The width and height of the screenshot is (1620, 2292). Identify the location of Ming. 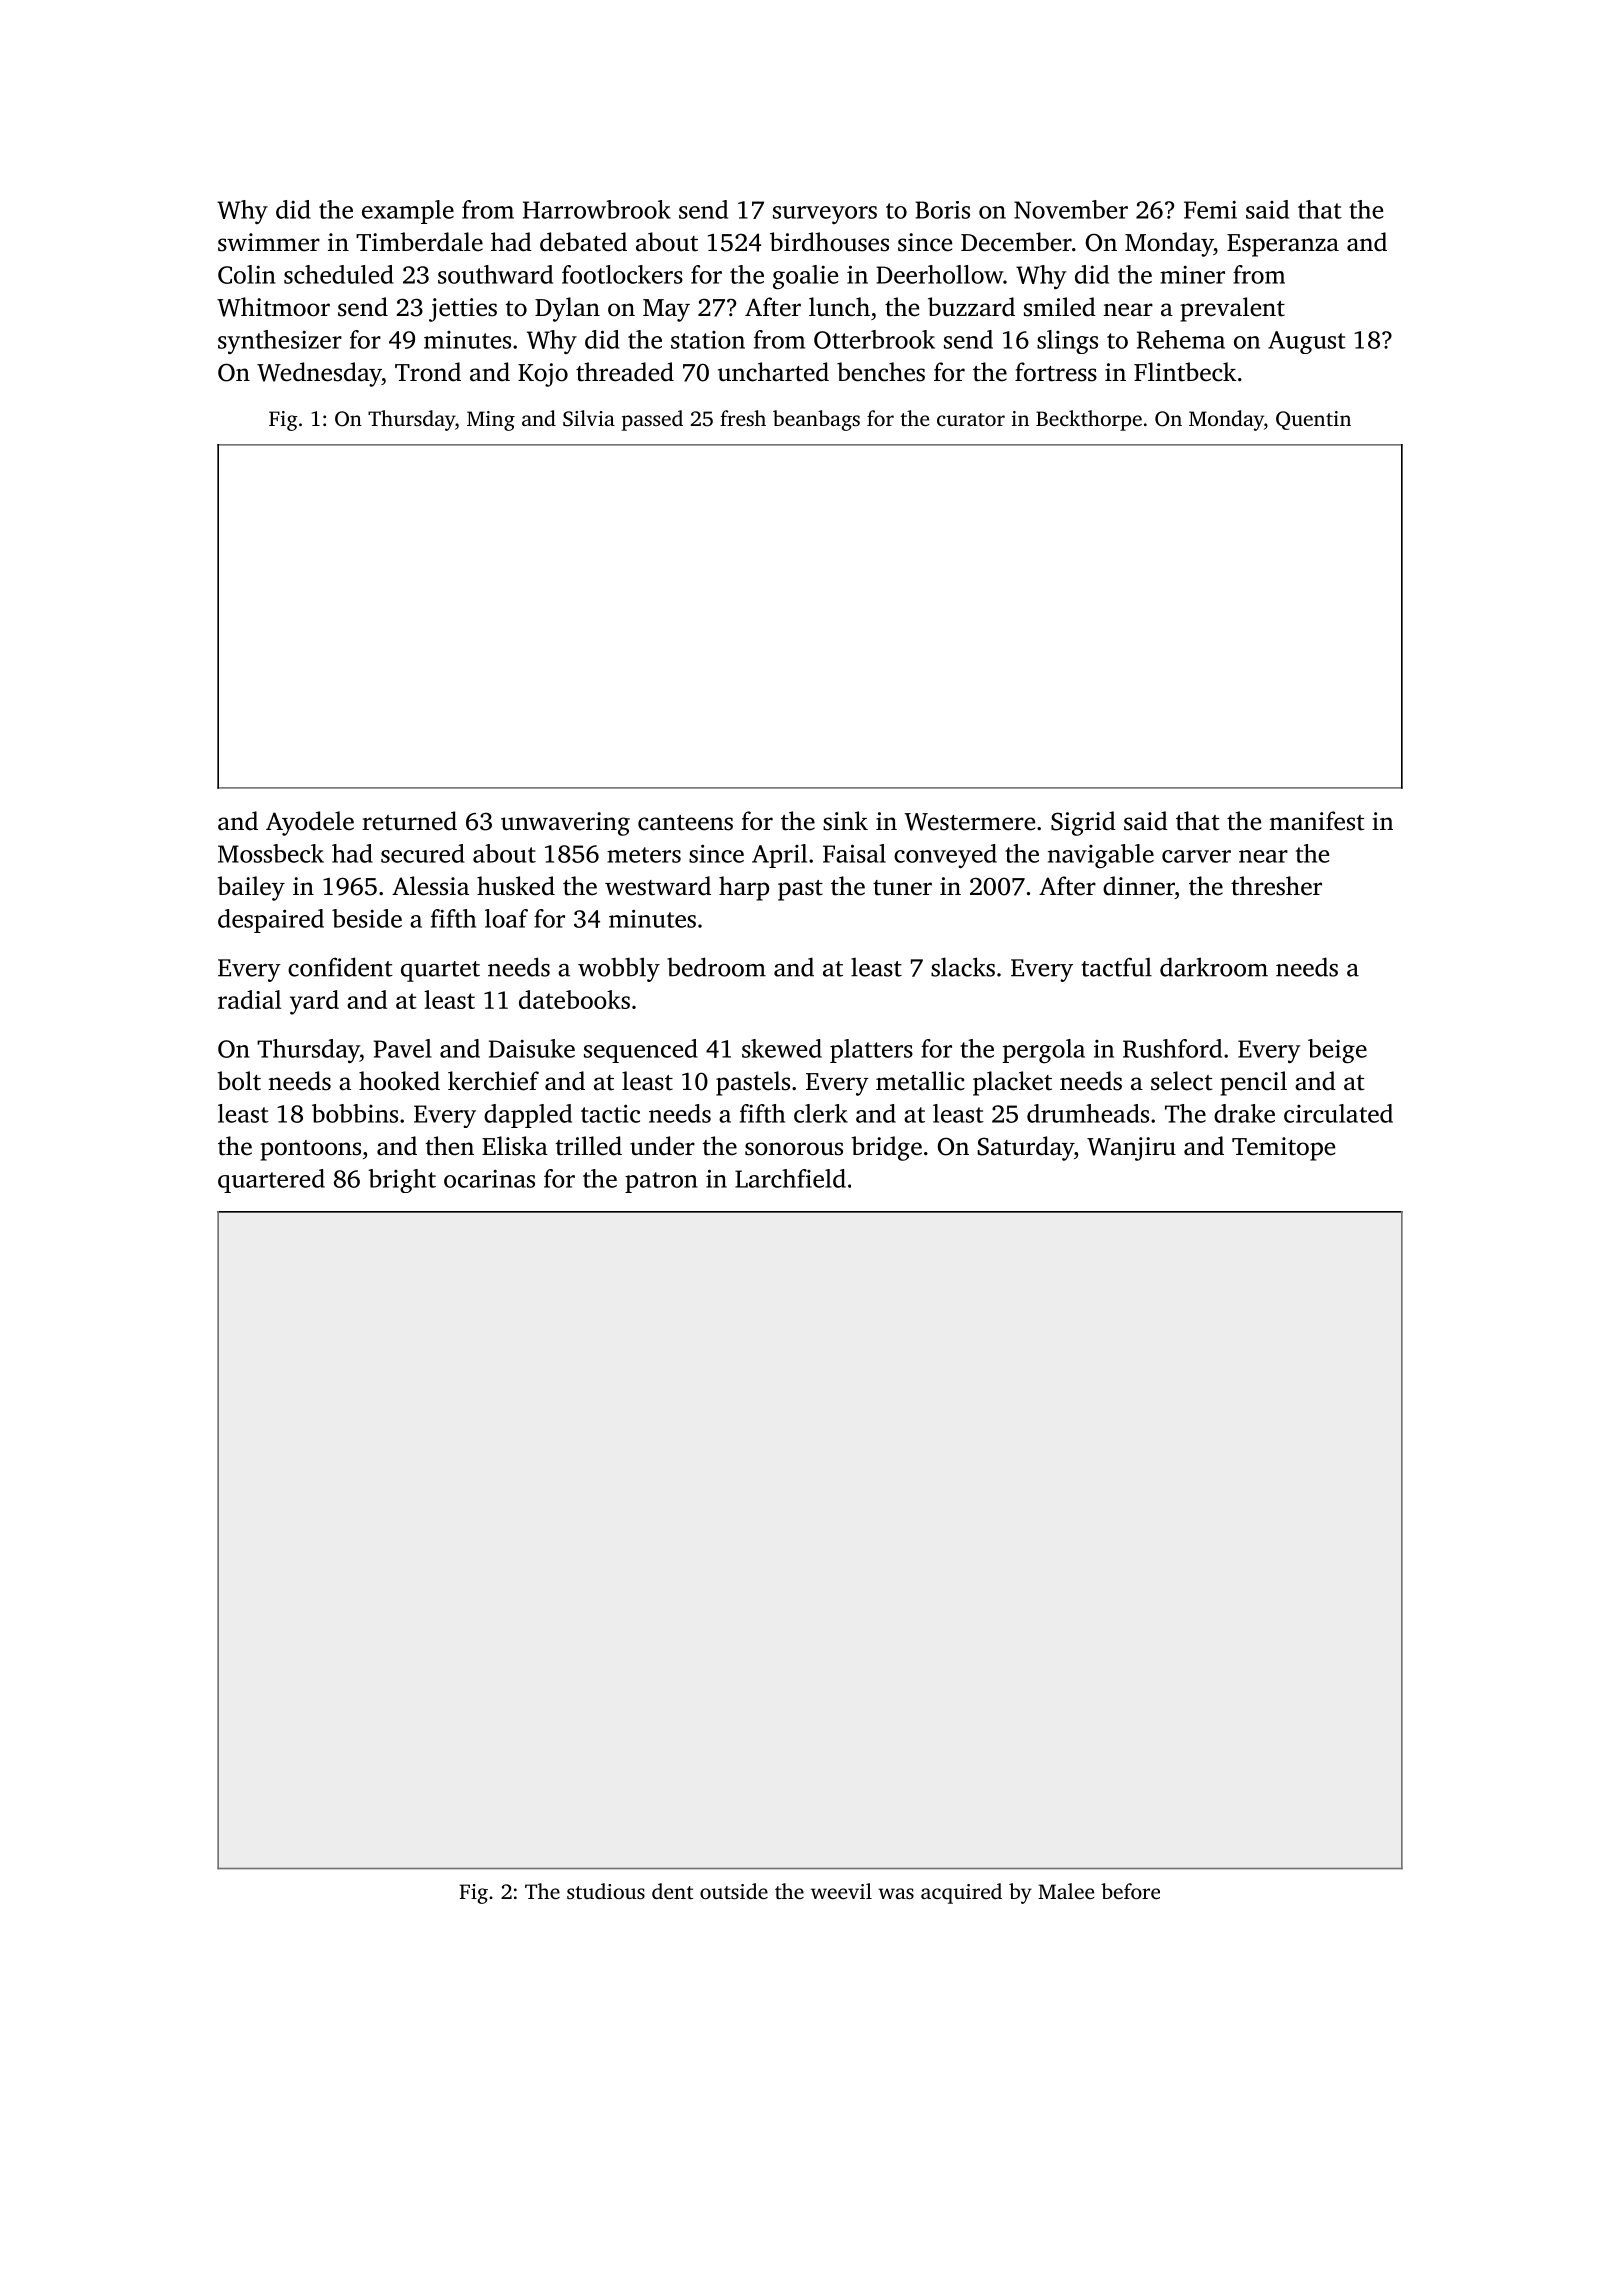
(491, 421).
